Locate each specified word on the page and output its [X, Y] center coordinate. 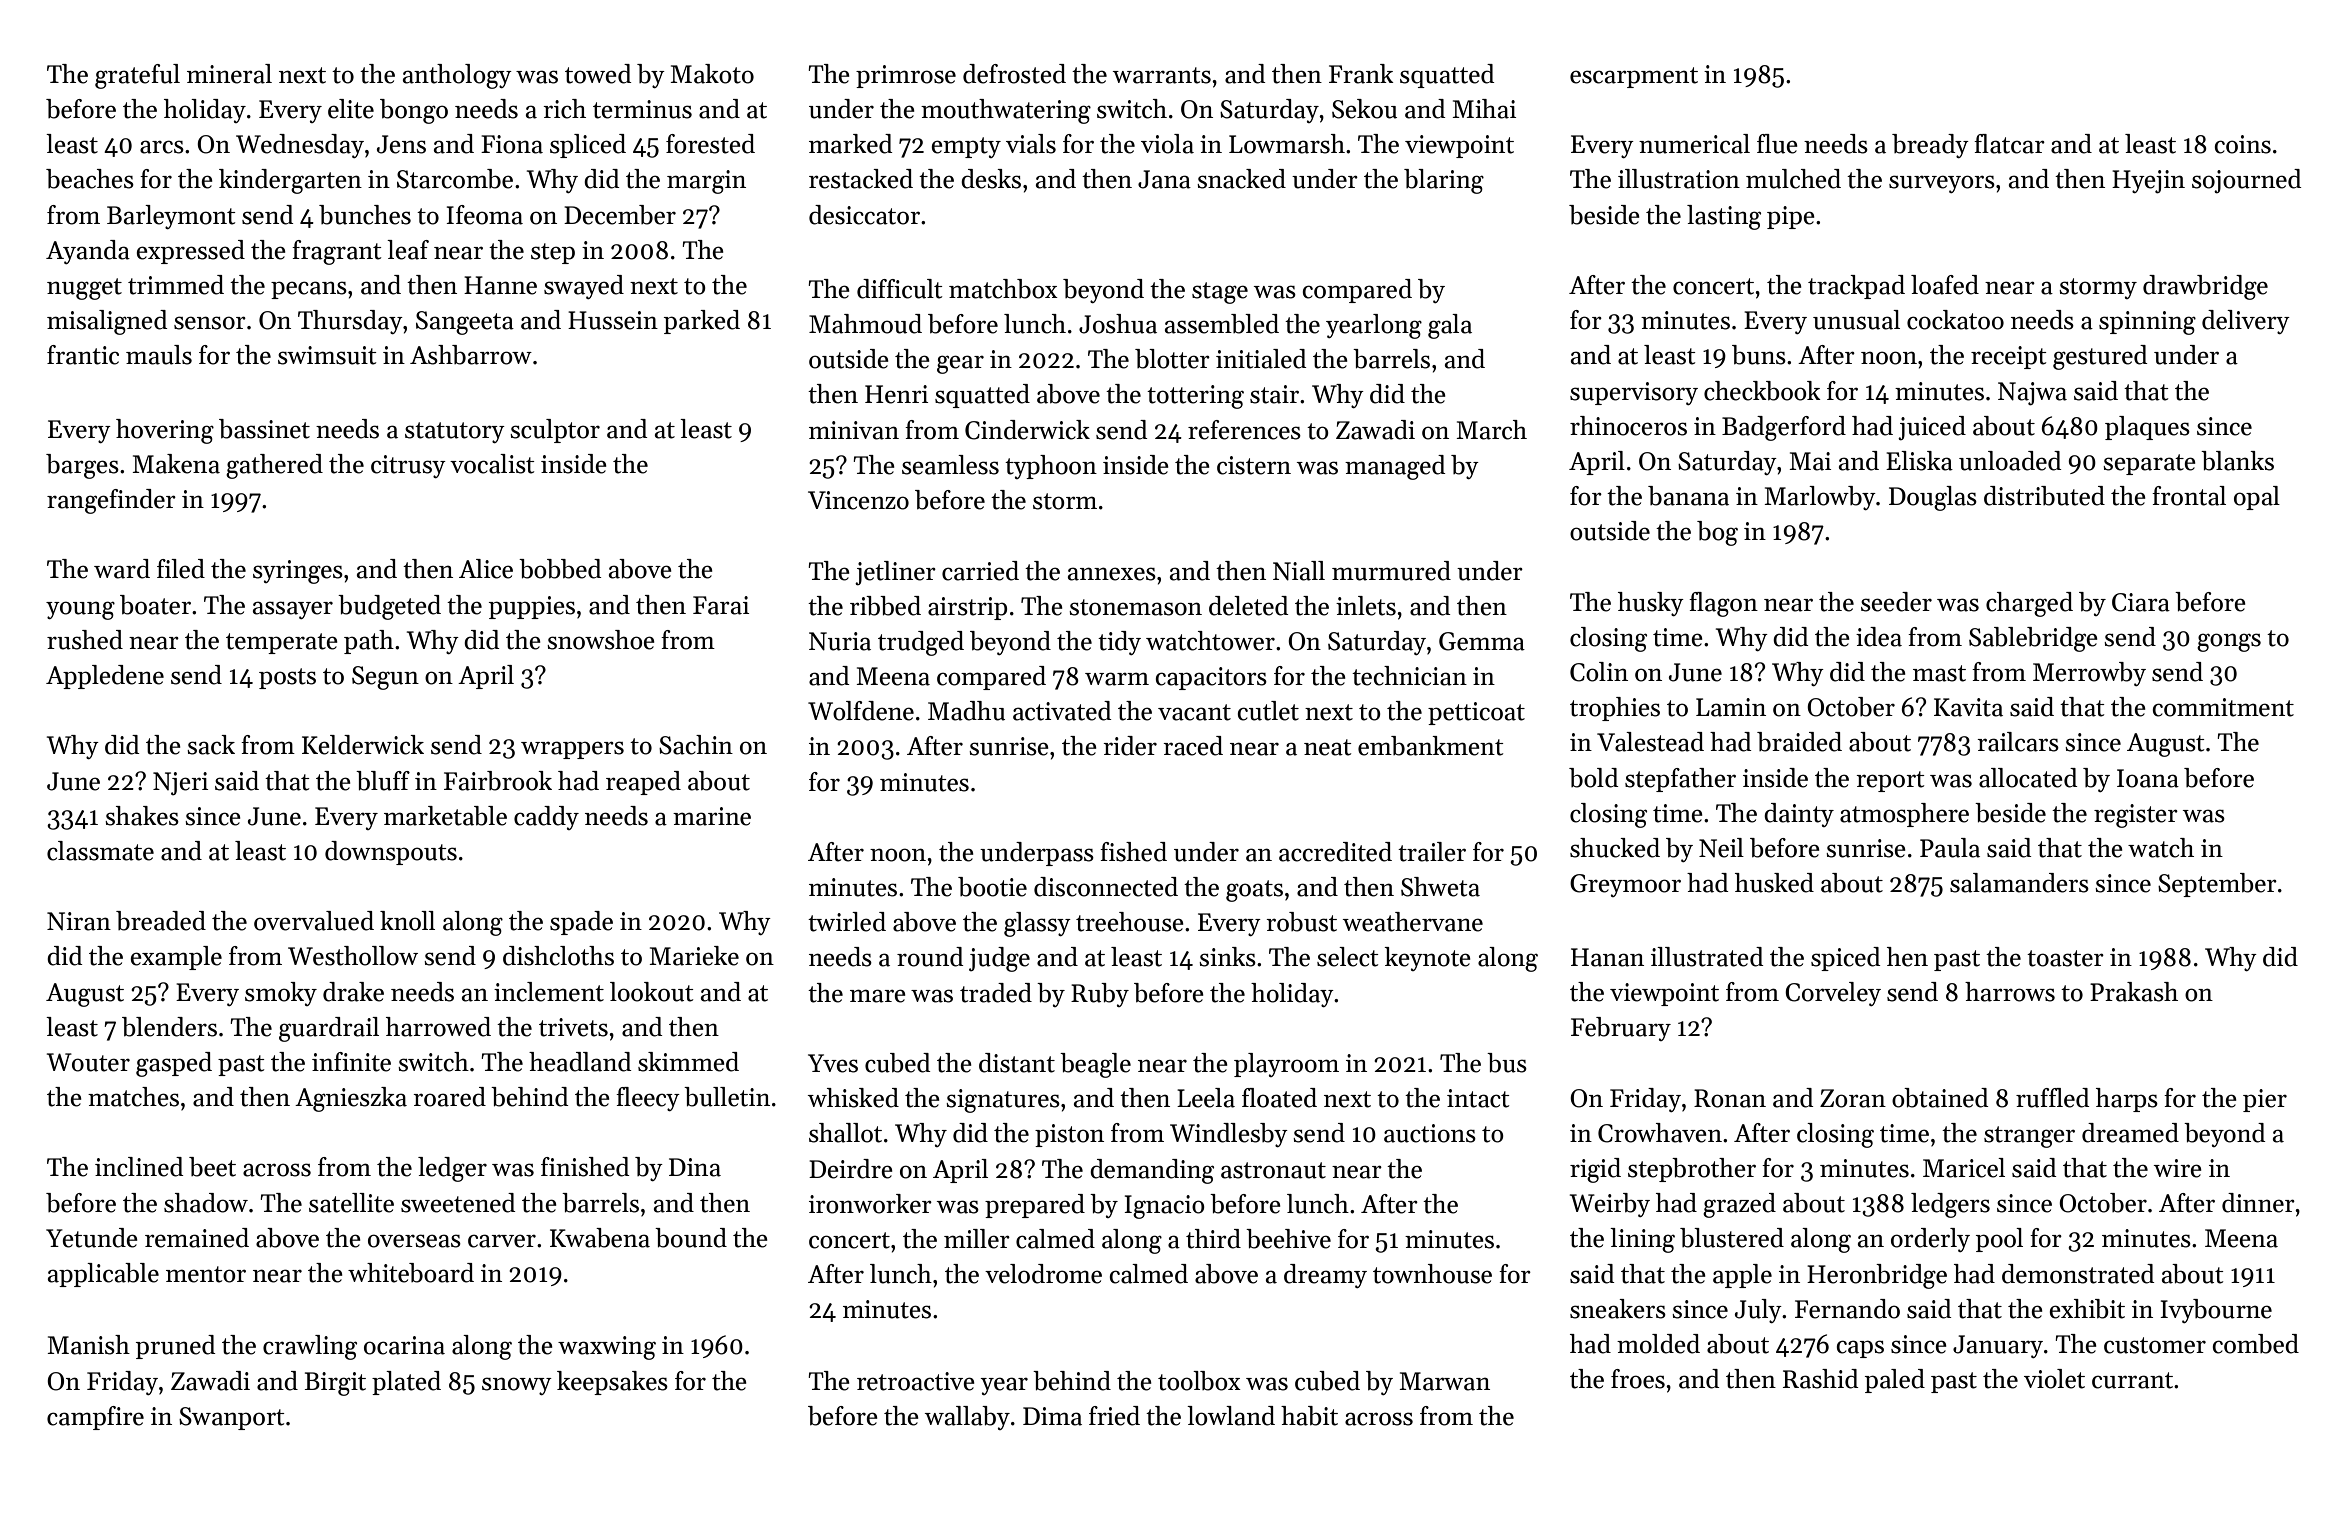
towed [598, 74]
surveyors [1942, 184]
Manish [88, 1345]
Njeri [180, 783]
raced [1193, 746]
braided [1799, 742]
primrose [906, 76]
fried [1114, 1416]
